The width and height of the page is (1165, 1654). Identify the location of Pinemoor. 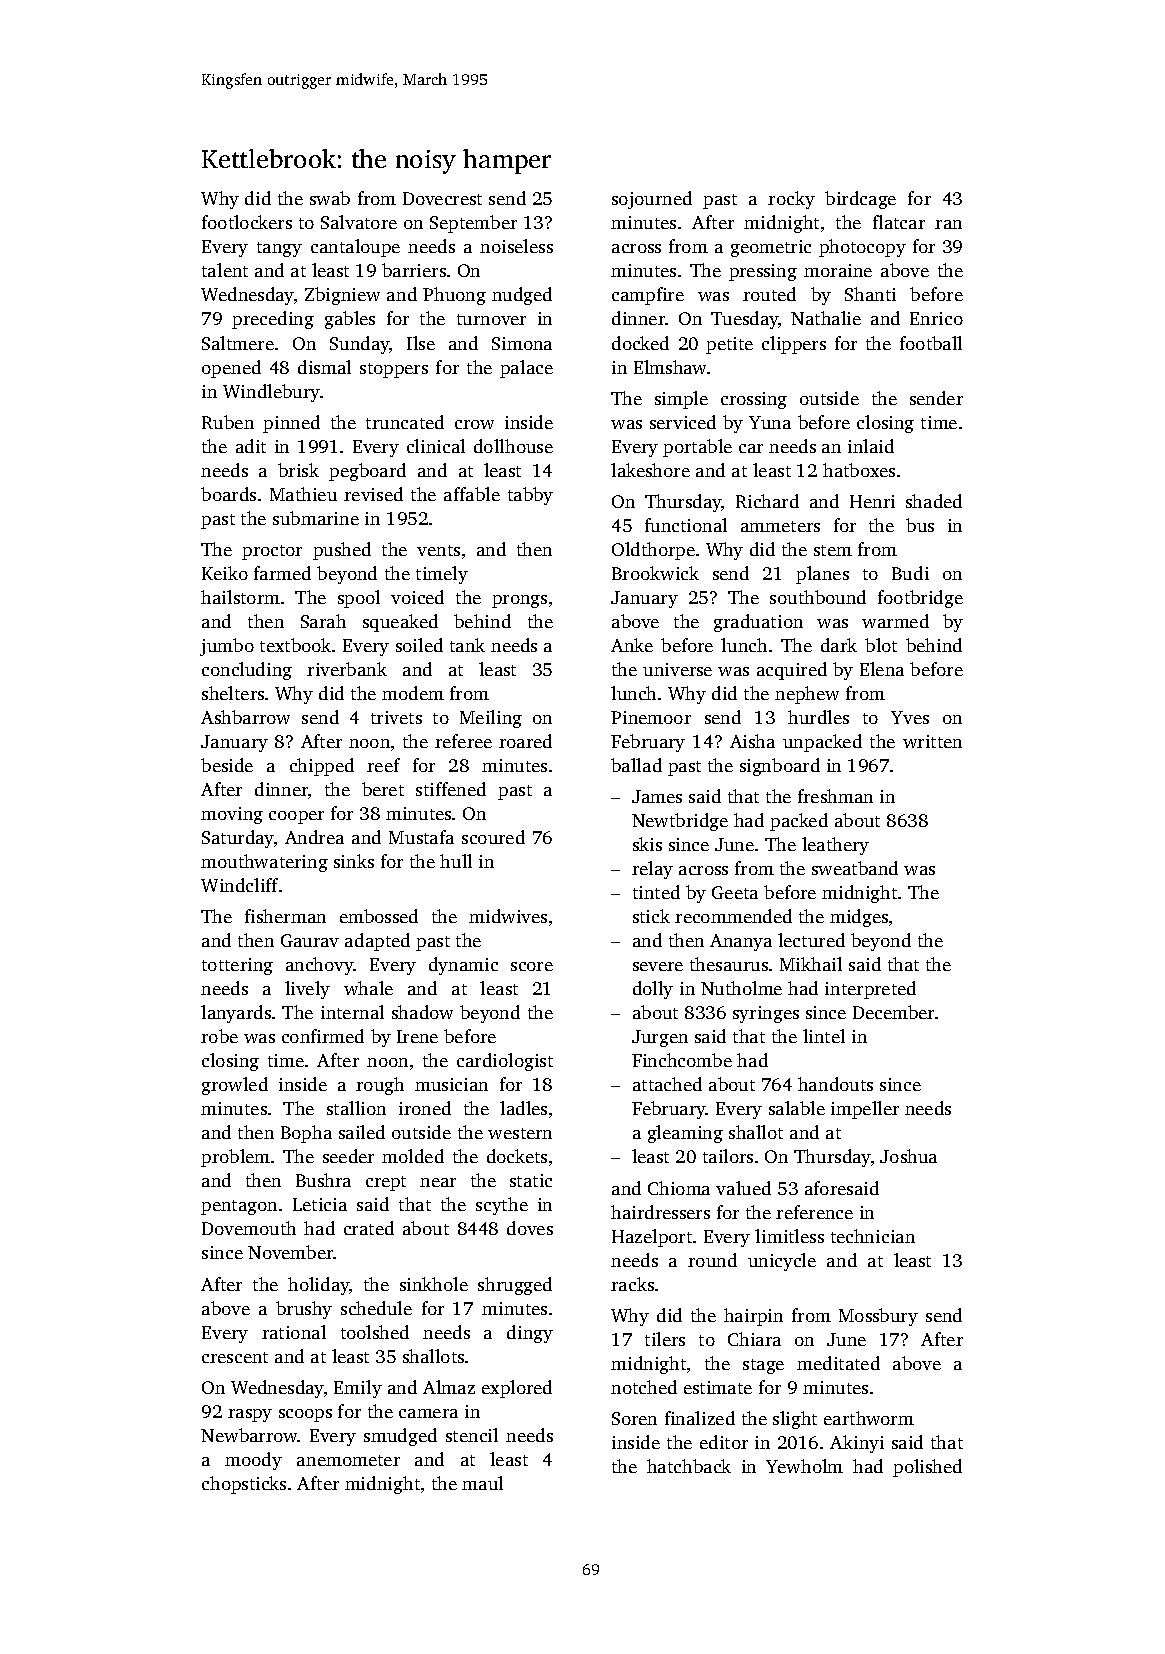
(651, 717).
